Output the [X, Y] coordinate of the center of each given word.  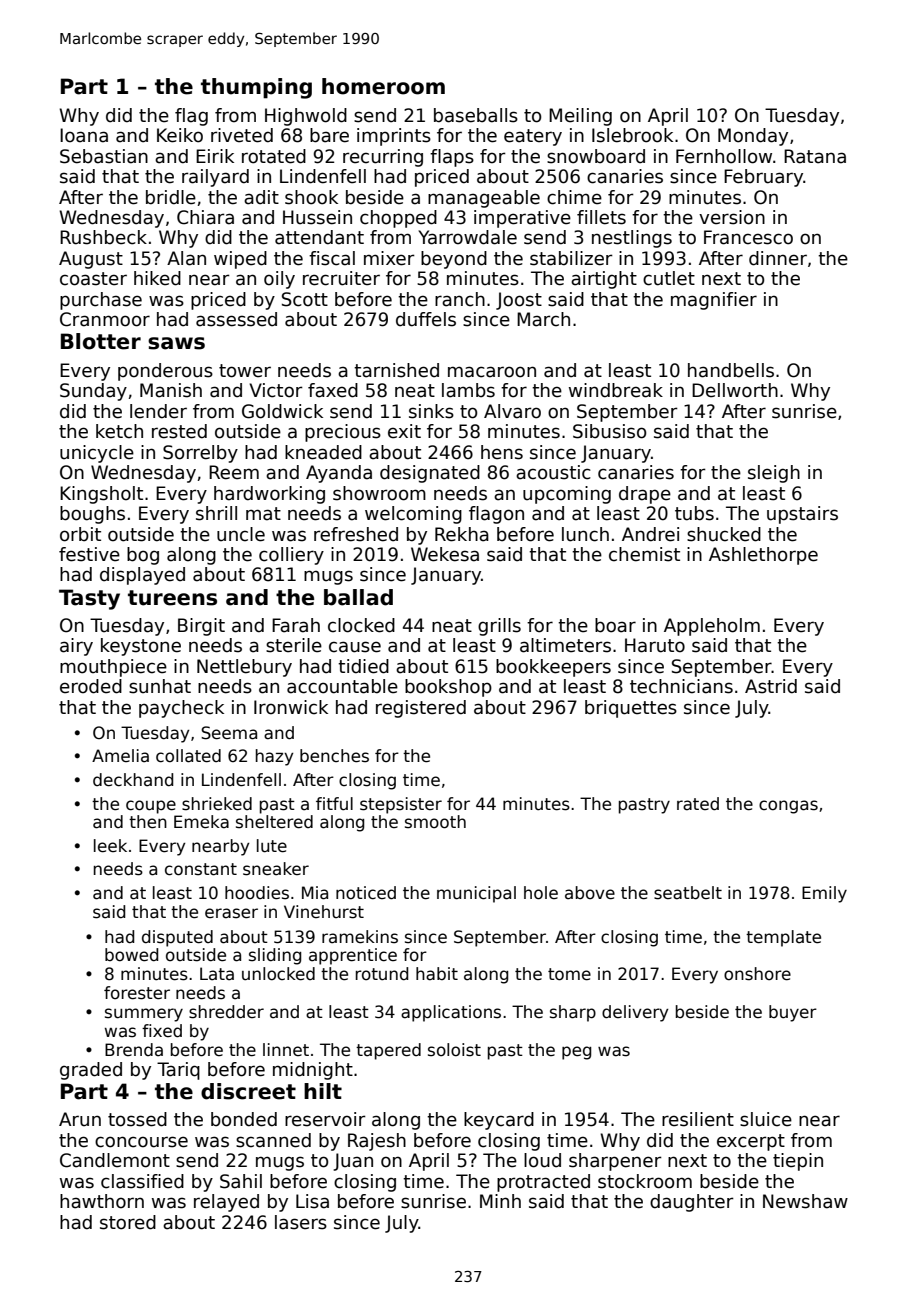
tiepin [798, 1162]
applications [451, 1013]
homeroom [383, 86]
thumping [256, 88]
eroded [91, 686]
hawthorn [102, 1201]
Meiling [580, 117]
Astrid [771, 686]
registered [421, 709]
